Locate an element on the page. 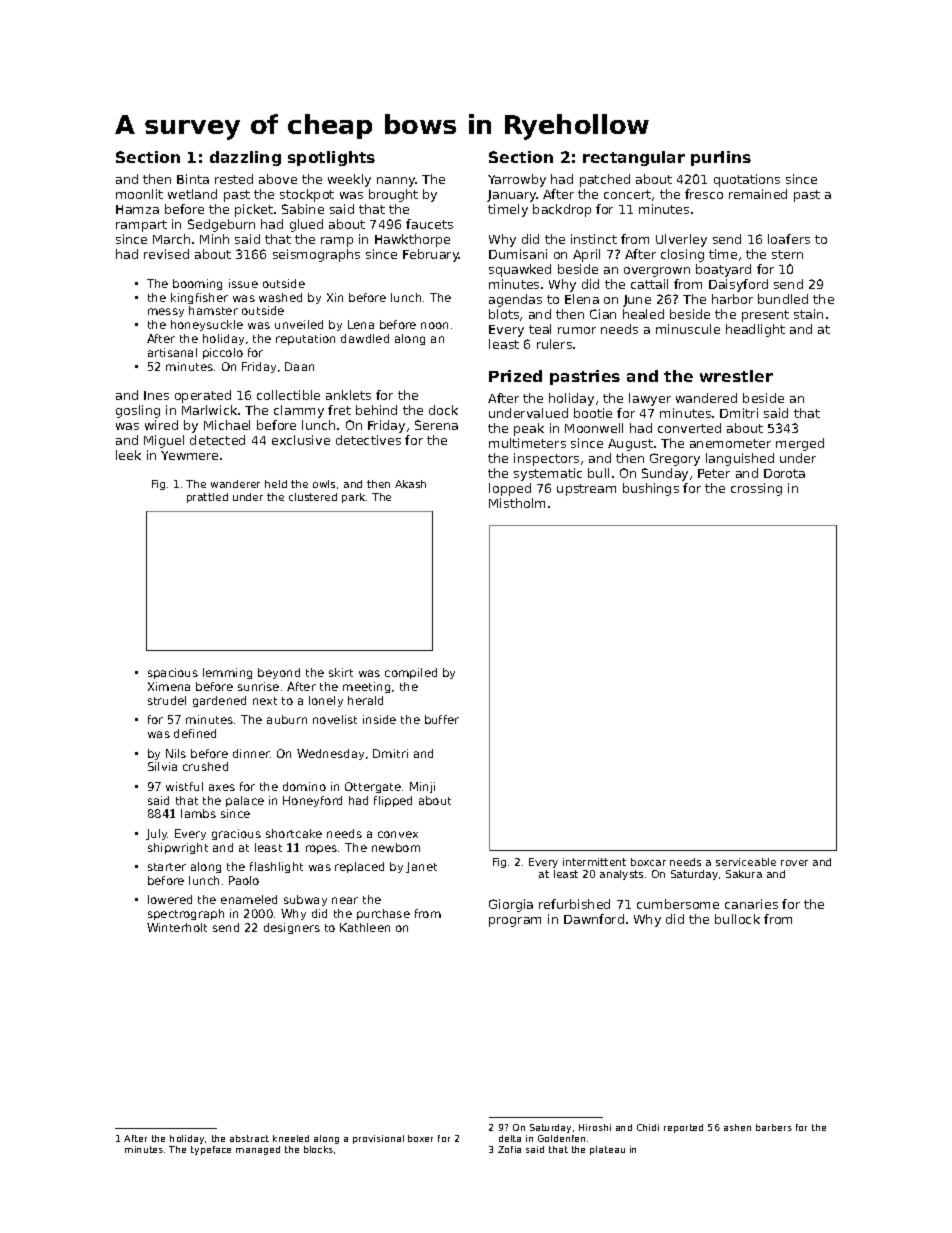 This image has width=952, height=1233. program is located at coordinates (515, 922).
